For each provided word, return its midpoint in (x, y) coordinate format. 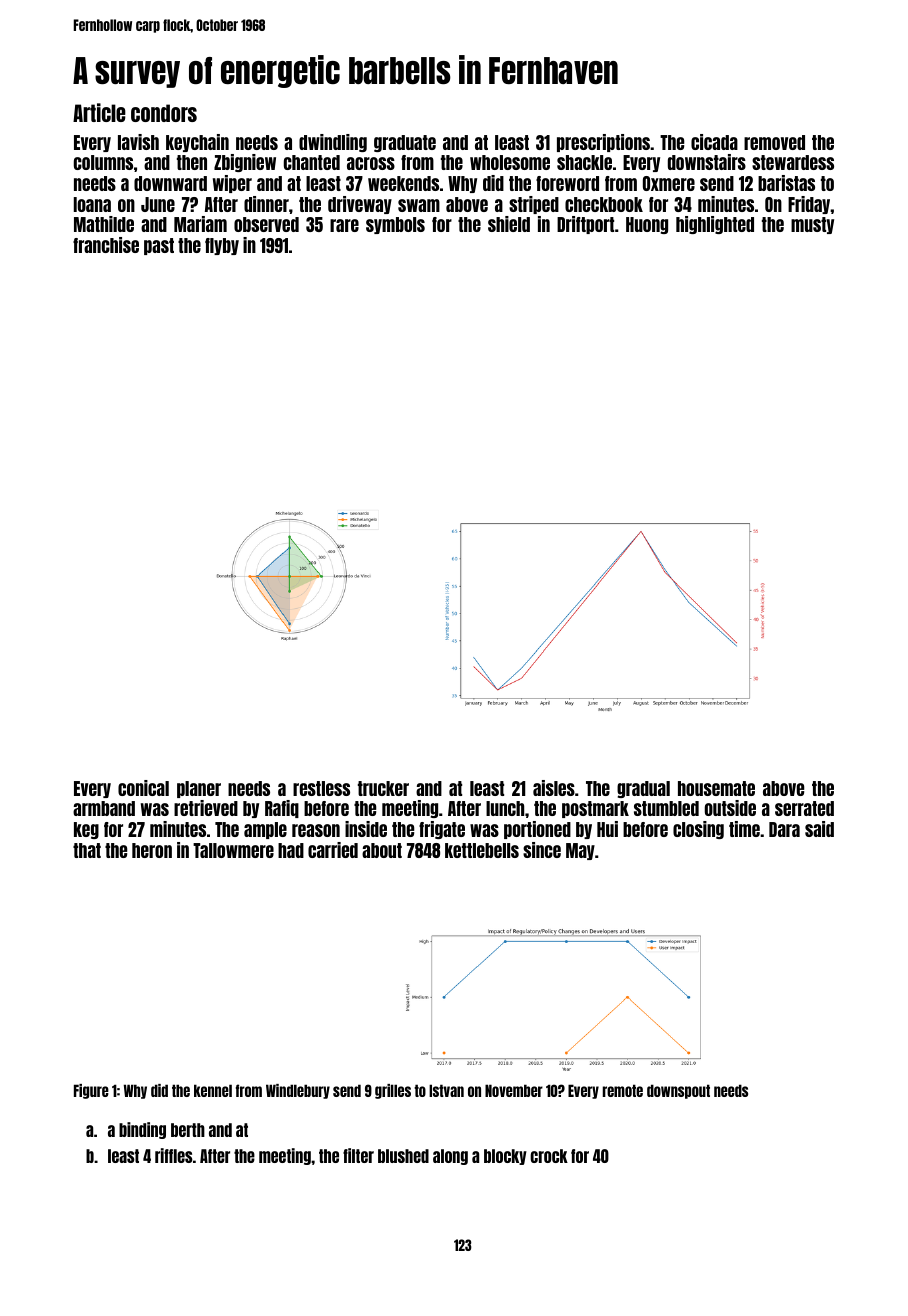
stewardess (793, 162)
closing (698, 830)
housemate (716, 788)
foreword (567, 183)
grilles (393, 1091)
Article (99, 112)
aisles (554, 788)
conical (143, 788)
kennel (213, 1090)
